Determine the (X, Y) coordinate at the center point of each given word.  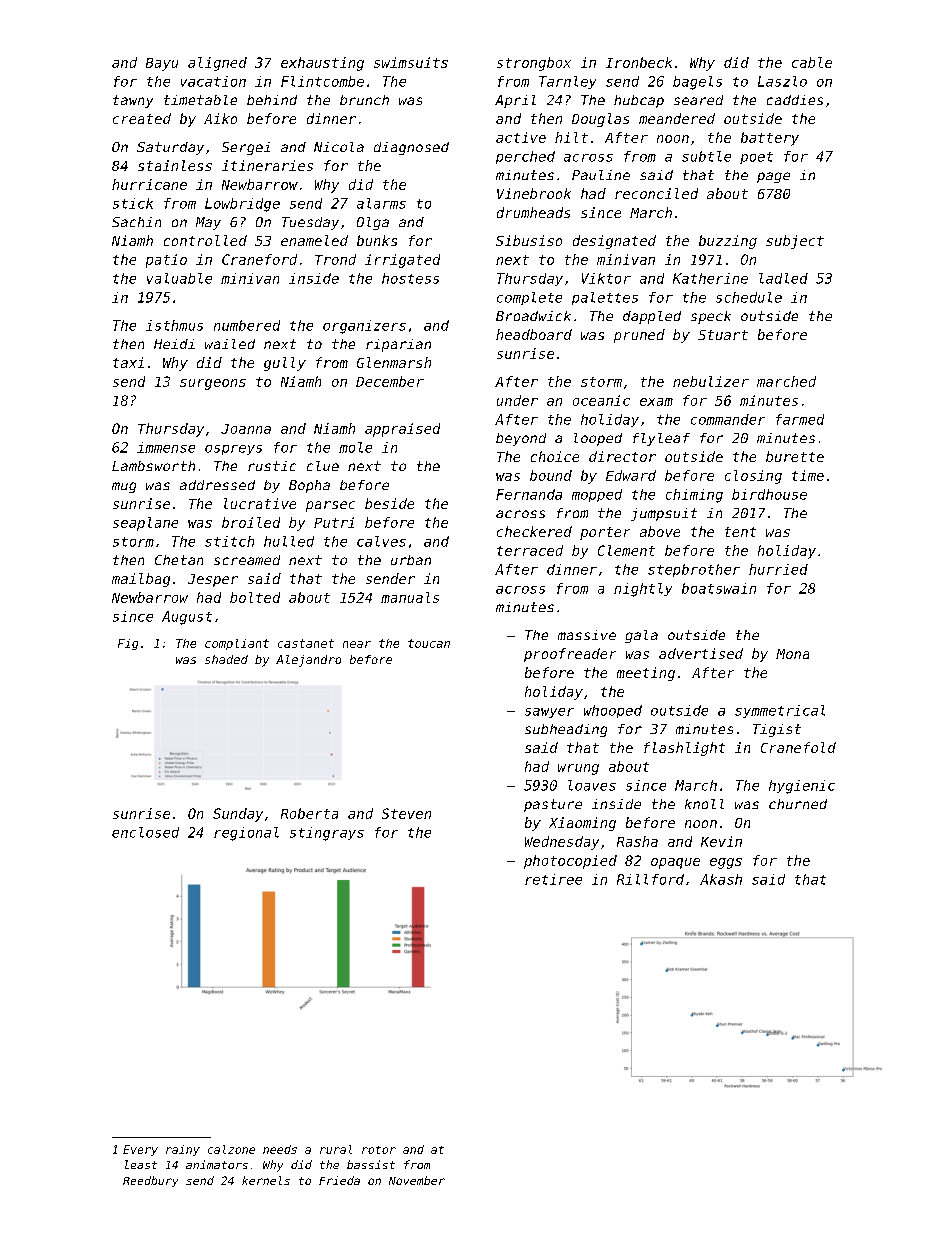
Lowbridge (242, 205)
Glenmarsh (394, 362)
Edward (631, 475)
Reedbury (150, 1181)
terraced (530, 550)
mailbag (141, 580)
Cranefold (798, 747)
